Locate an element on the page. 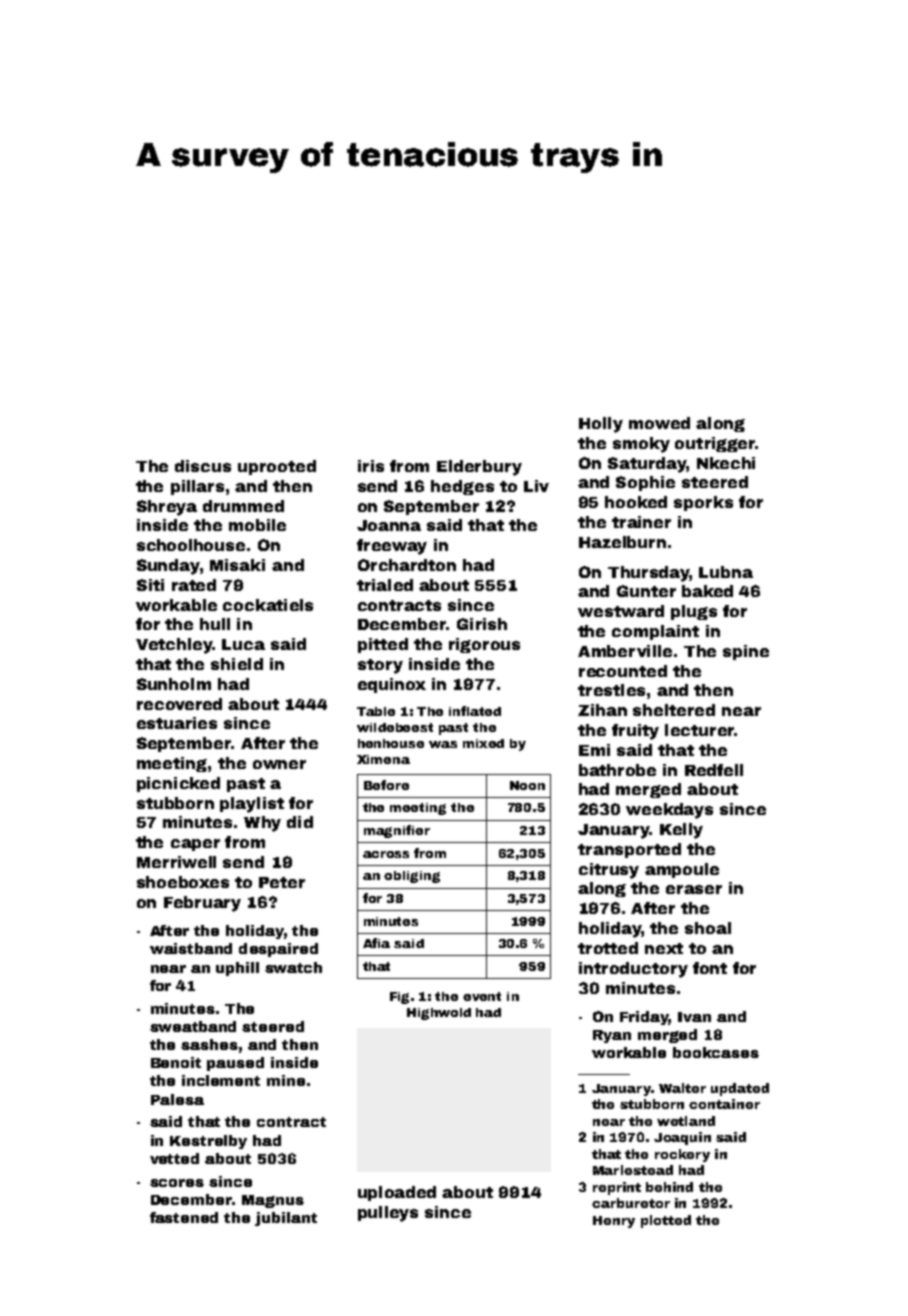  shield is located at coordinates (237, 664).
